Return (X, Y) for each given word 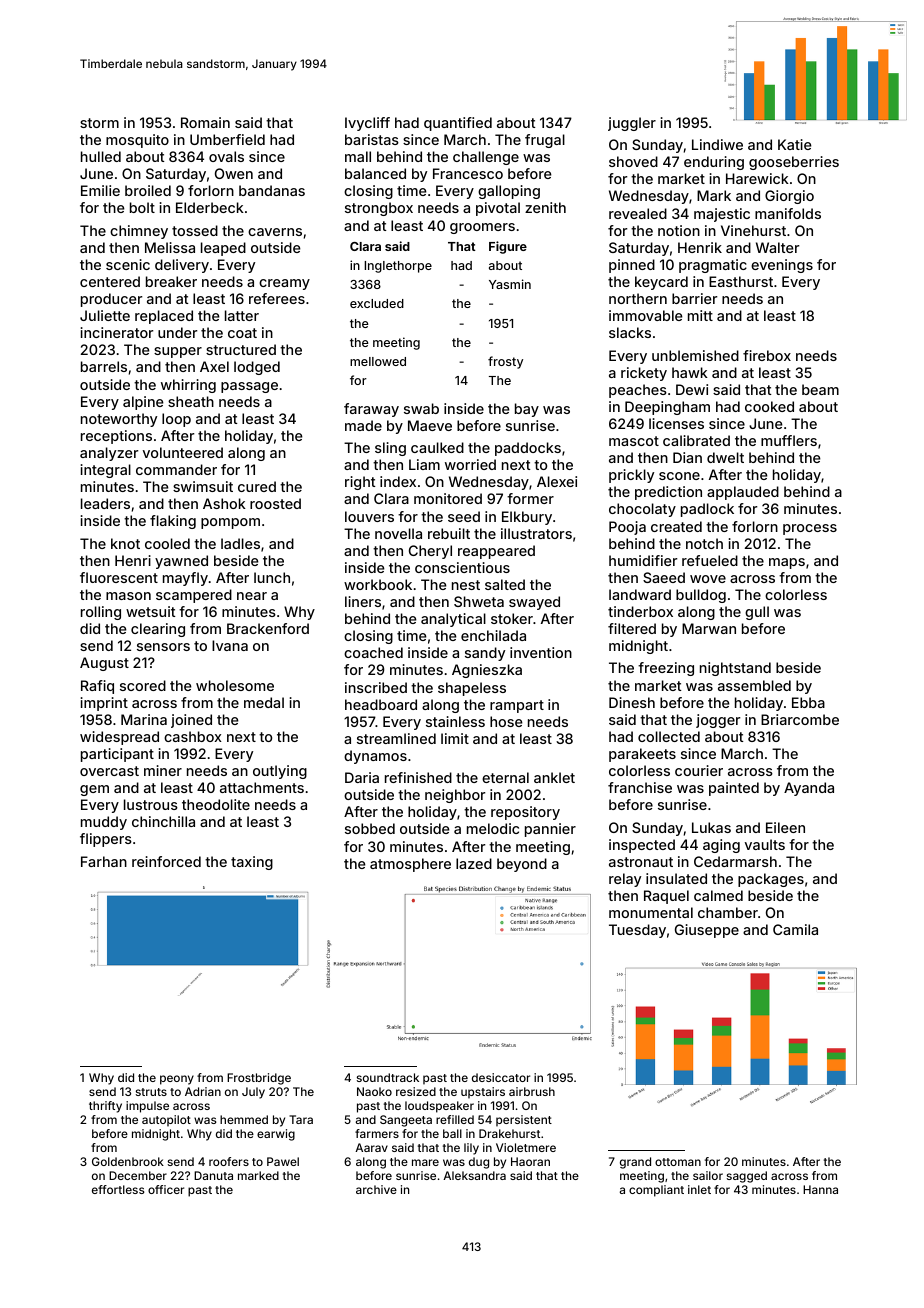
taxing (252, 863)
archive (376, 1189)
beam (820, 389)
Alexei (557, 481)
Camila (795, 929)
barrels (104, 366)
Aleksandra (474, 1175)
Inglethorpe (398, 267)
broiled (148, 190)
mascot (634, 441)
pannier (550, 830)
